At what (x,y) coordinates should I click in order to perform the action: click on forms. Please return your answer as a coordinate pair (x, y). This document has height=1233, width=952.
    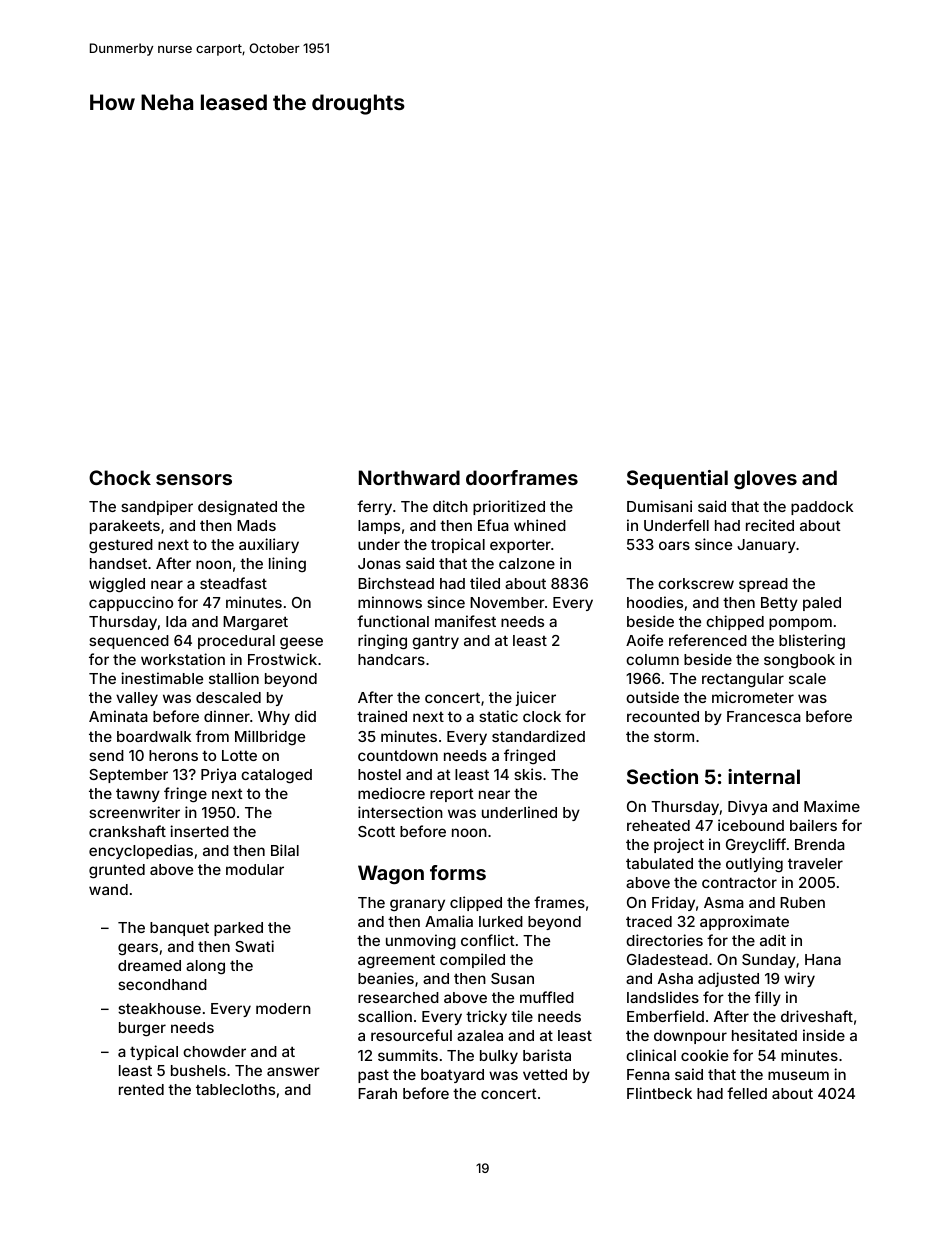
    Looking at the image, I should click on (458, 872).
